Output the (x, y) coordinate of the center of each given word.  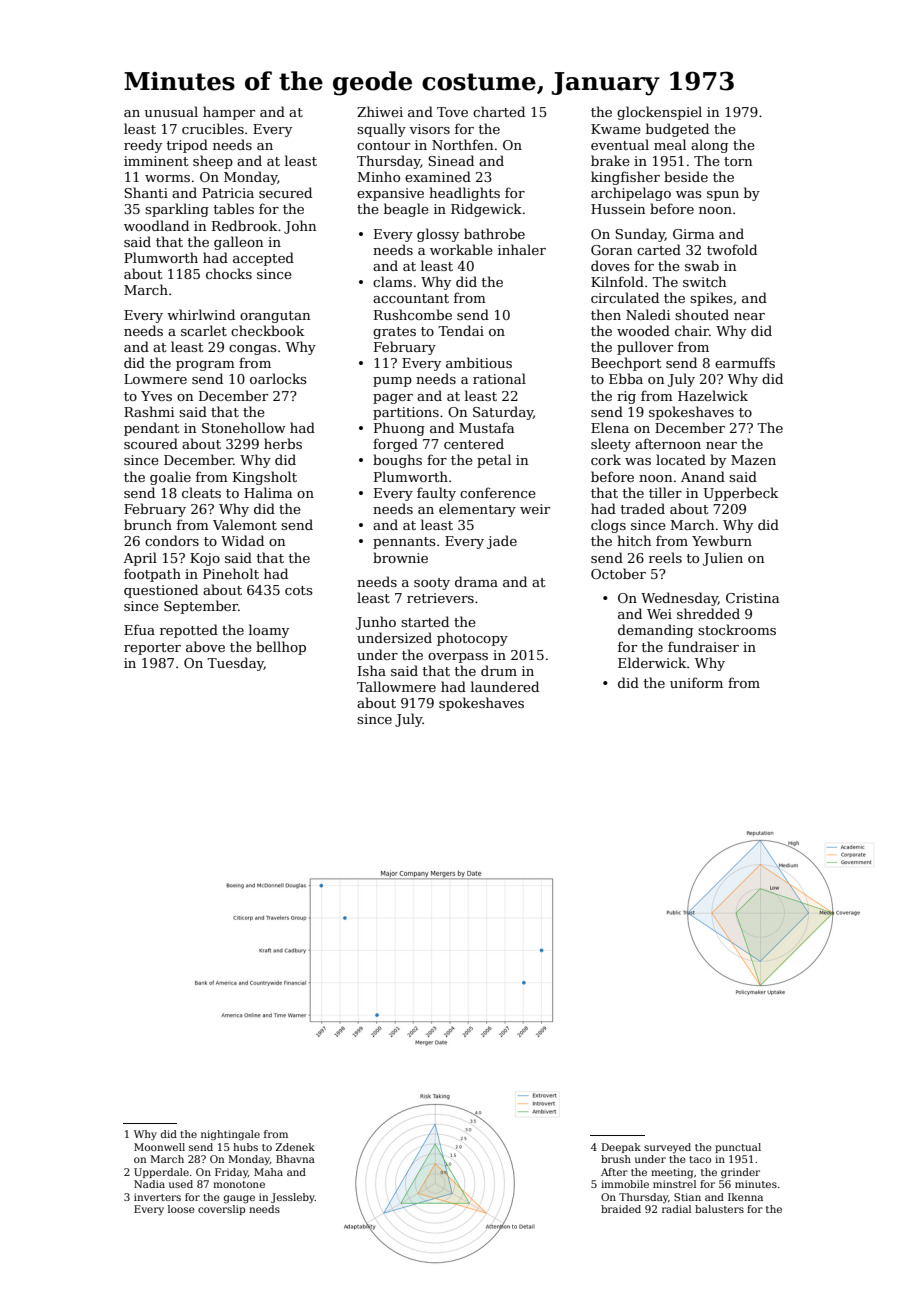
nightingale (230, 1135)
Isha (372, 670)
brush (616, 1159)
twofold (732, 249)
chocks (229, 273)
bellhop (281, 648)
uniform (696, 682)
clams (392, 281)
